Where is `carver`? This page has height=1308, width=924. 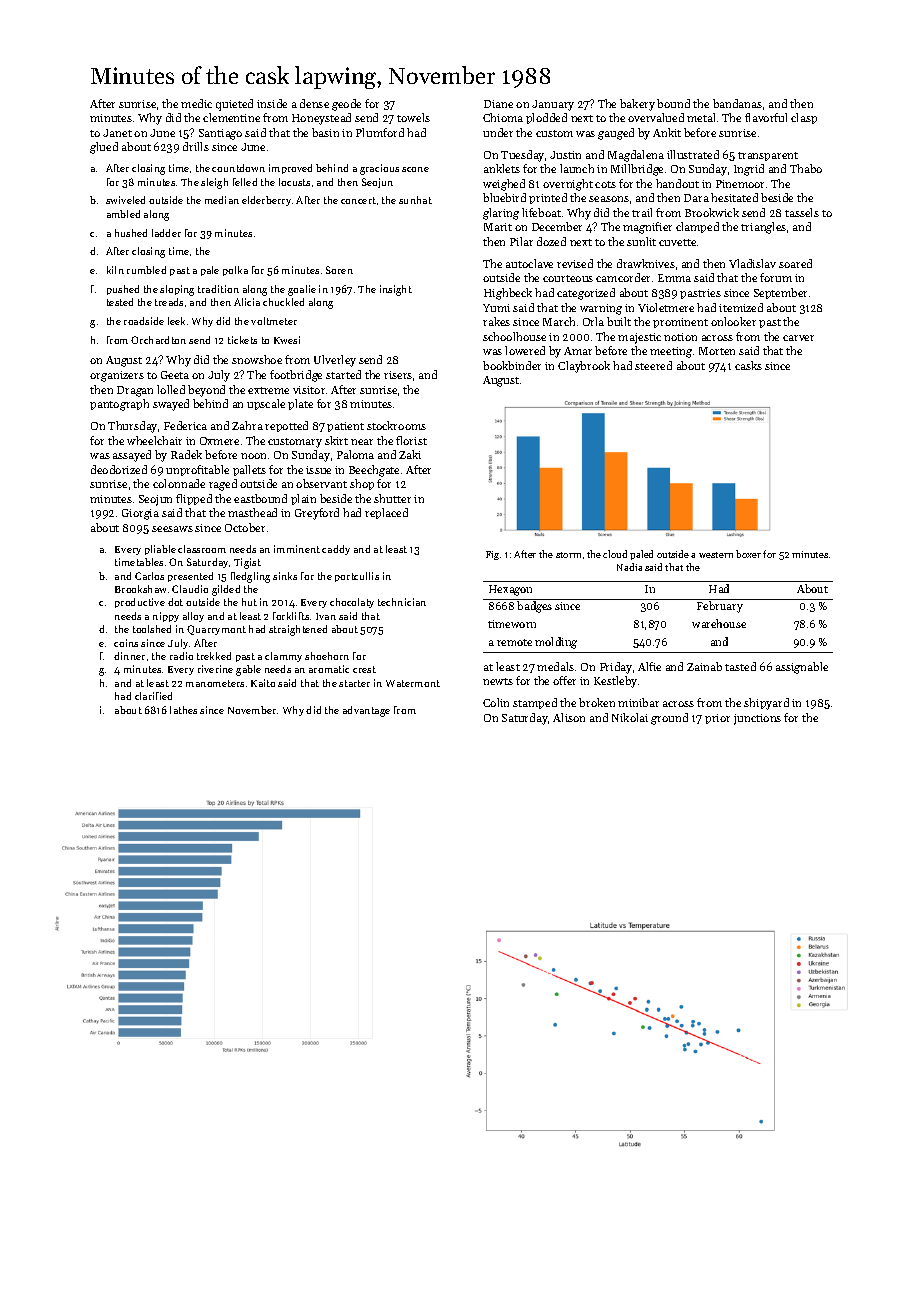 carver is located at coordinates (798, 338).
